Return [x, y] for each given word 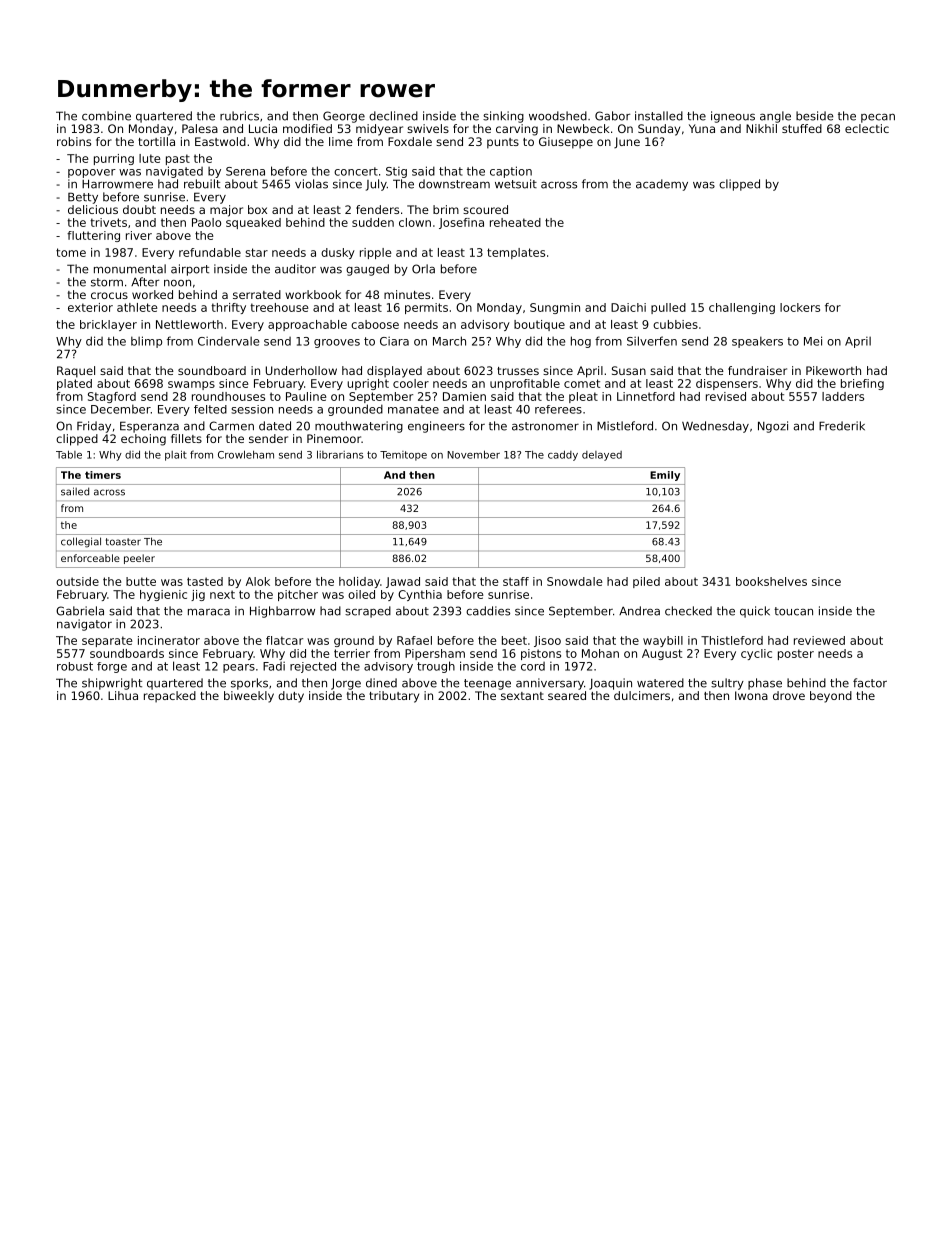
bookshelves [771, 581]
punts [503, 143]
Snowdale [574, 581]
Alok [258, 581]
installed [659, 116]
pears [239, 668]
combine [106, 116]
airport [190, 270]
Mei [813, 341]
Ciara [394, 341]
